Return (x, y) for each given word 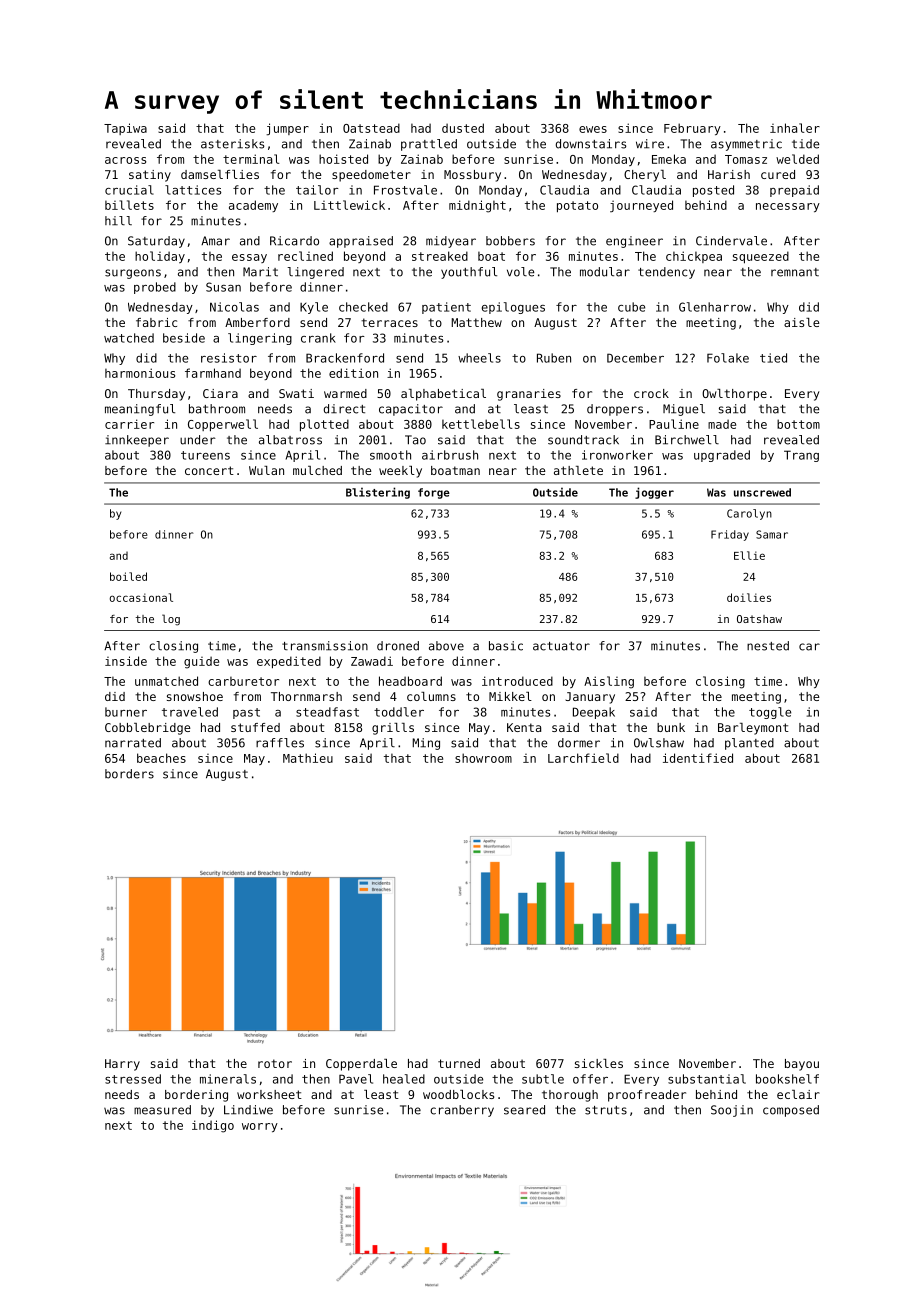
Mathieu (308, 758)
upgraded (722, 456)
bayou (802, 1065)
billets (129, 205)
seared (524, 1110)
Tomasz (746, 159)
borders (129, 774)
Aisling (609, 682)
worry (260, 1127)
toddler (399, 712)
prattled (429, 145)
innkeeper (137, 441)
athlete (578, 470)
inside (126, 661)
